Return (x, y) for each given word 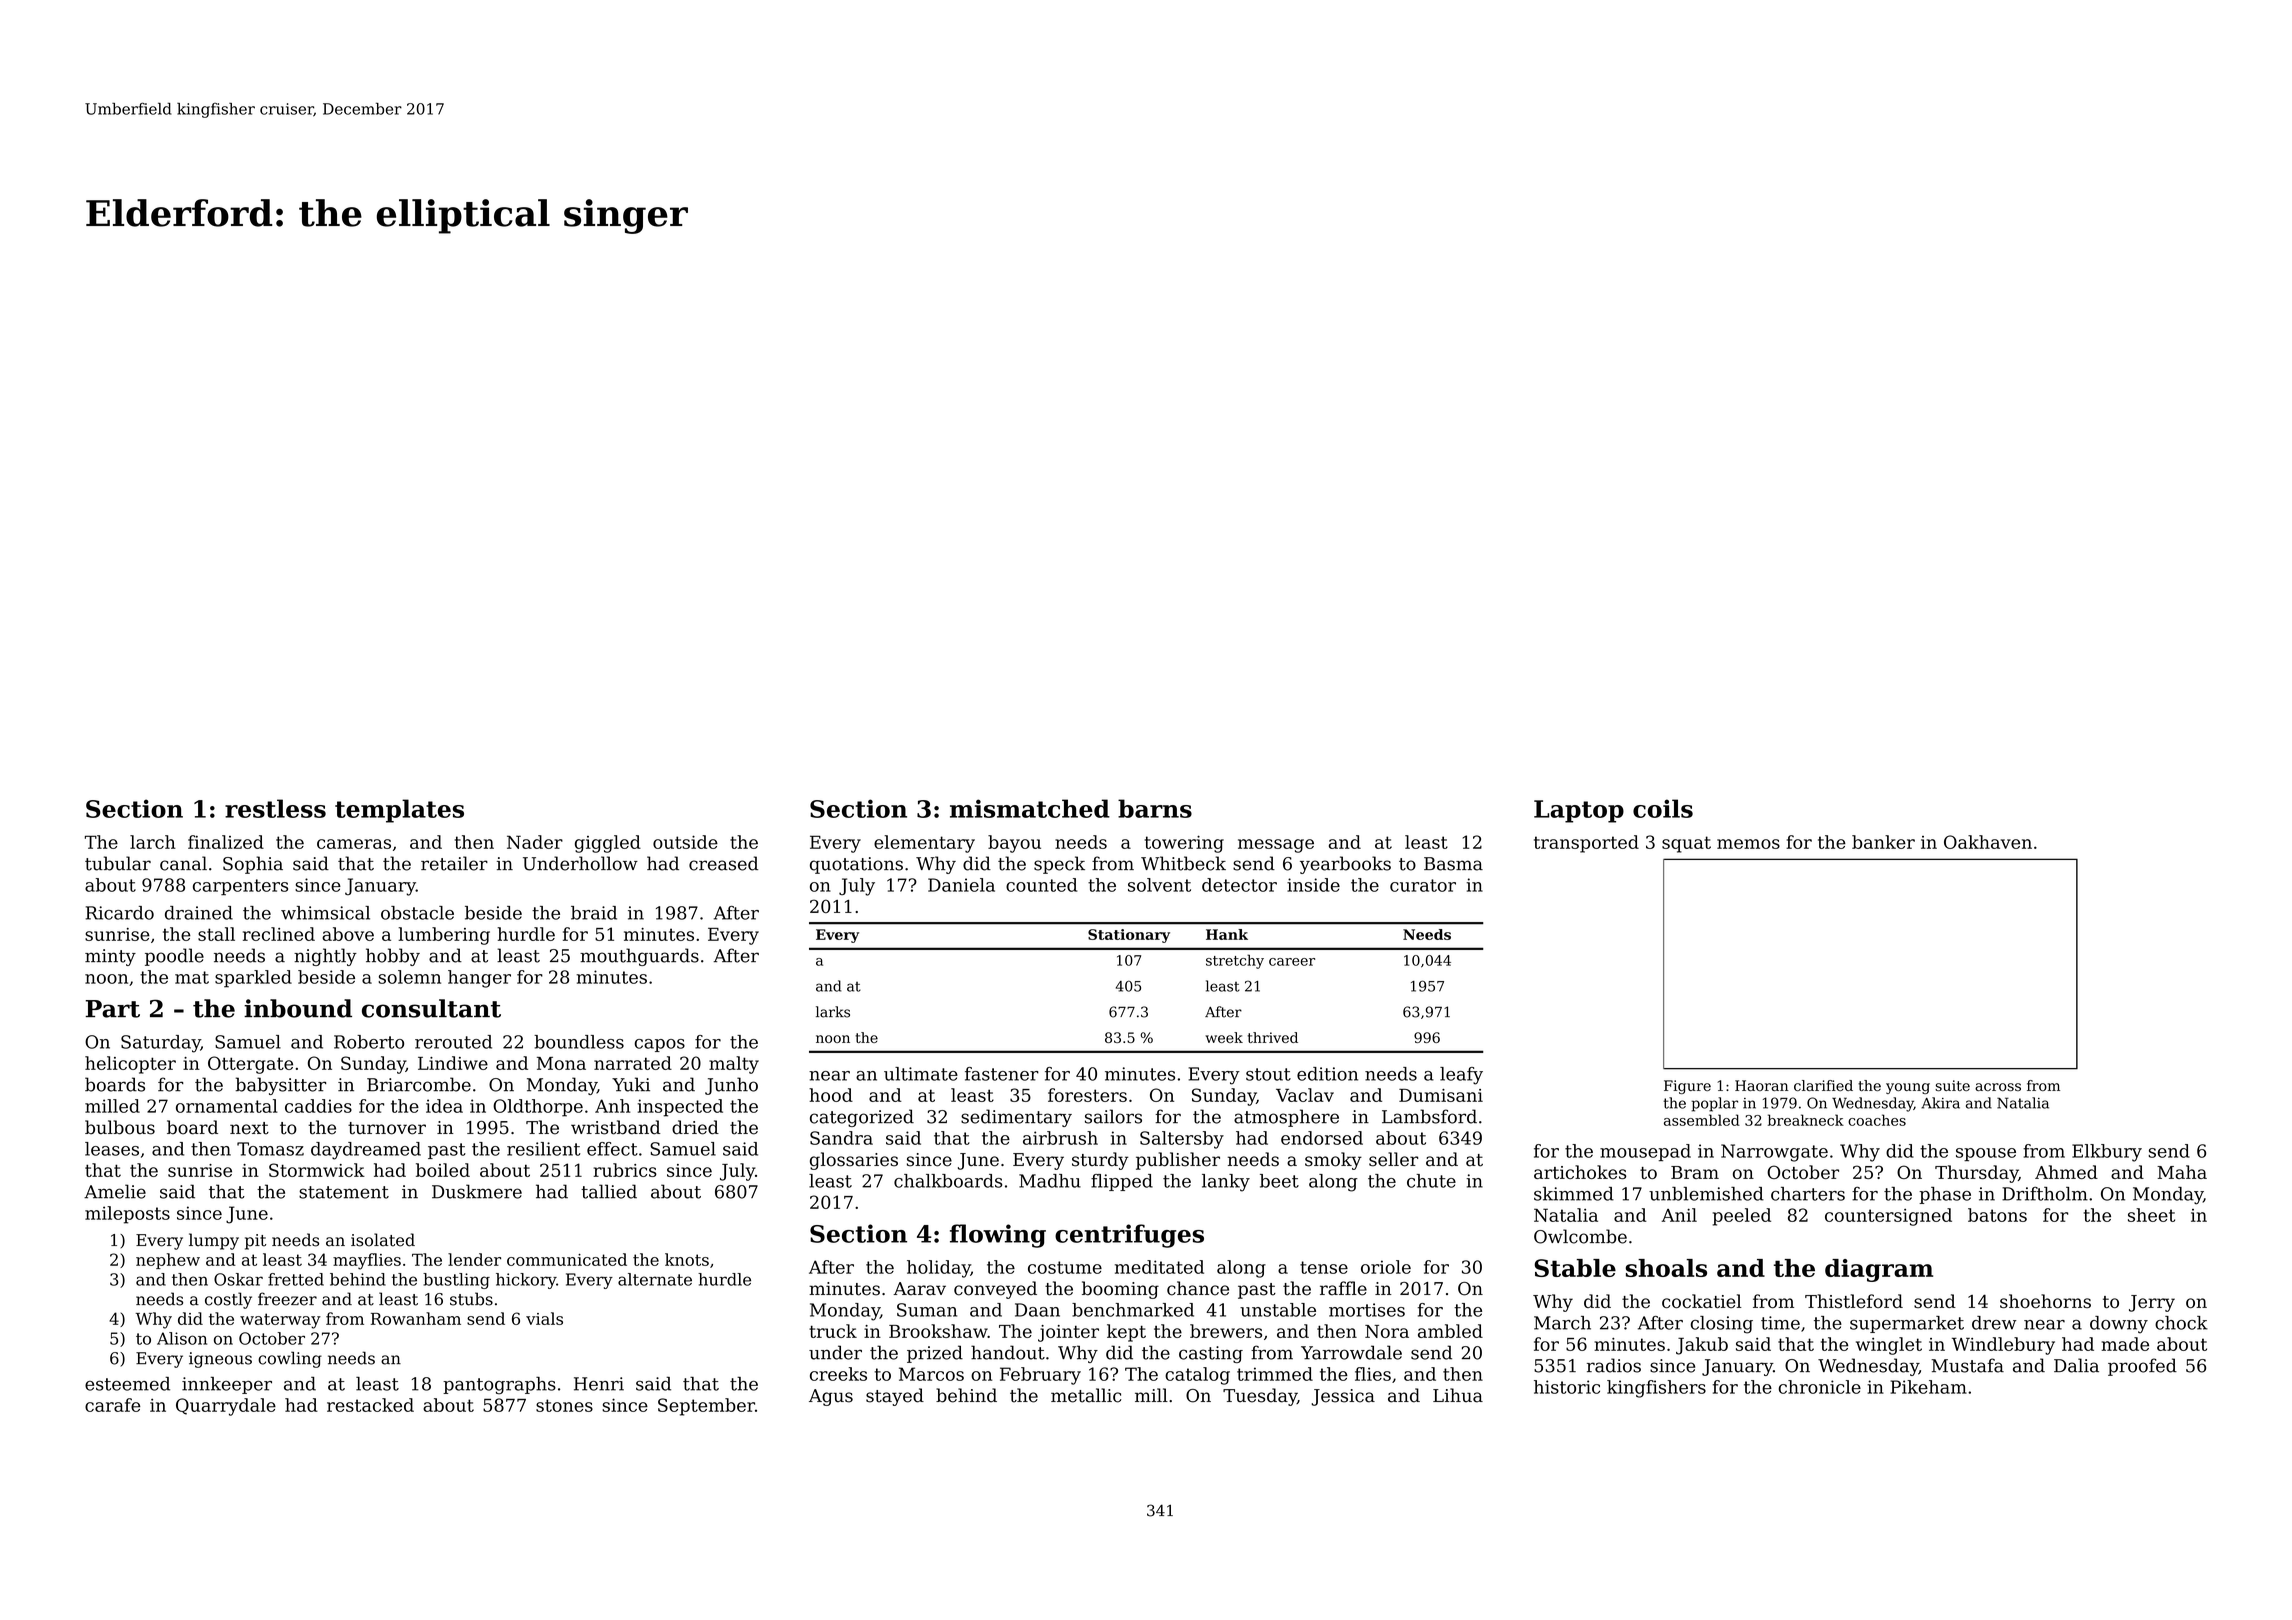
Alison (182, 1338)
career (1292, 962)
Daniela (961, 885)
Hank (1227, 934)
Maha (2182, 1172)
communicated (567, 1259)
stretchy (1235, 961)
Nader (535, 842)
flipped (1122, 1182)
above (348, 934)
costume (1065, 1267)
